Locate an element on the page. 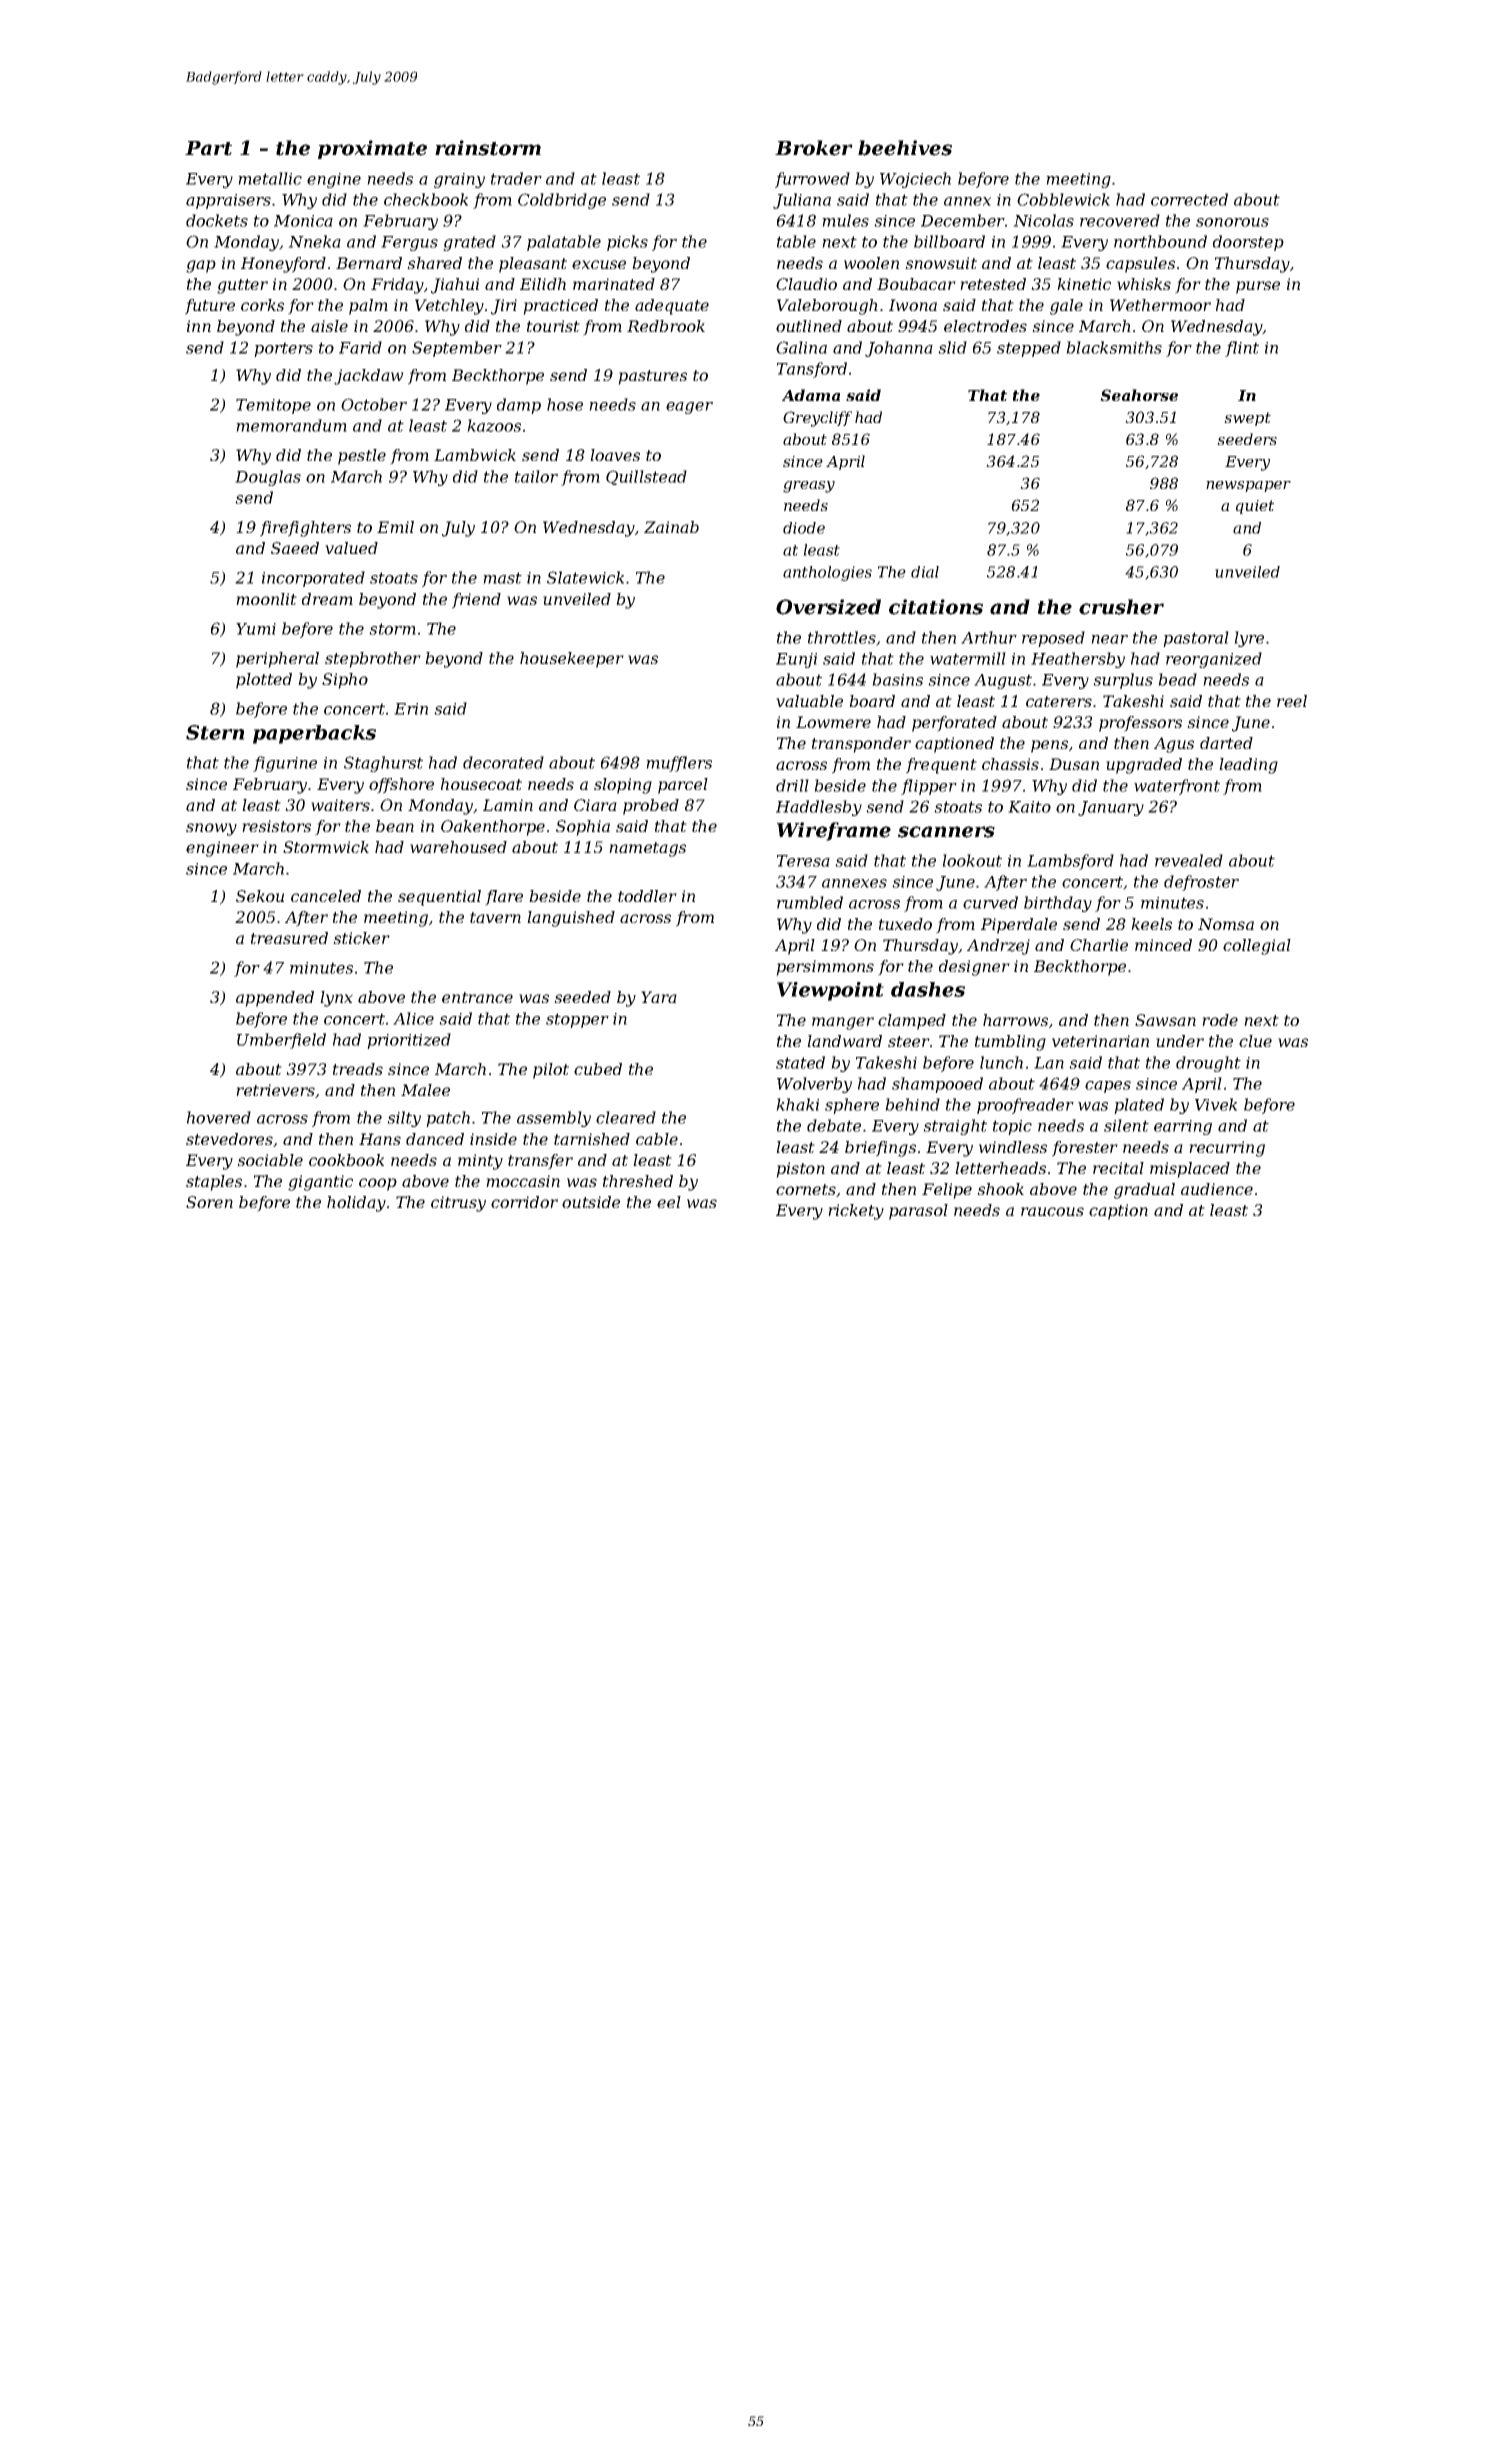 Image resolution: width=1496 pixels, height=2464 pixels. basins is located at coordinates (897, 679).
